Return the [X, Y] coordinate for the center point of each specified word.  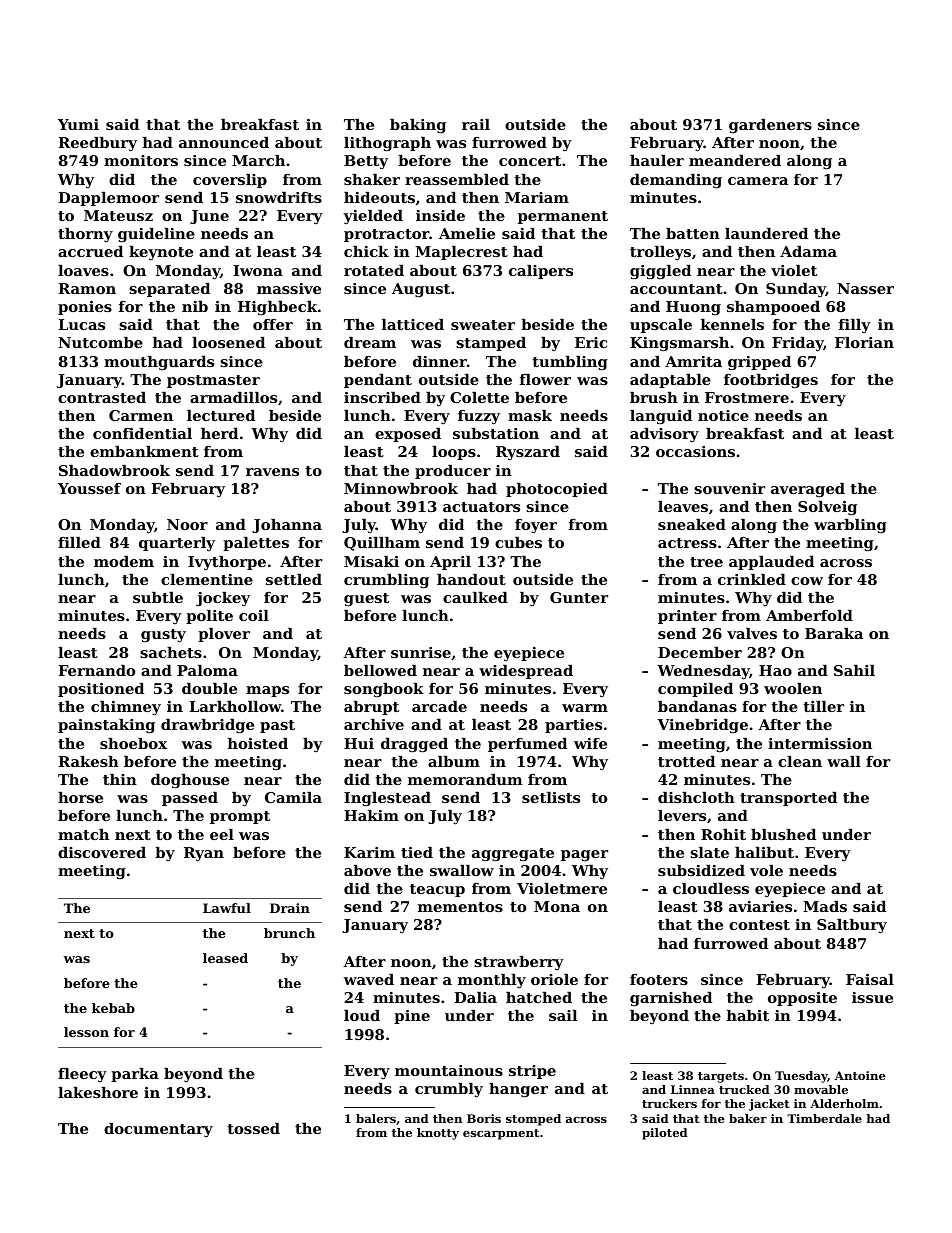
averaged [808, 490]
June [209, 217]
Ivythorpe [227, 563]
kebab [113, 1008]
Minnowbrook [401, 488]
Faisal [870, 979]
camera [758, 181]
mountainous [449, 1070]
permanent [563, 217]
